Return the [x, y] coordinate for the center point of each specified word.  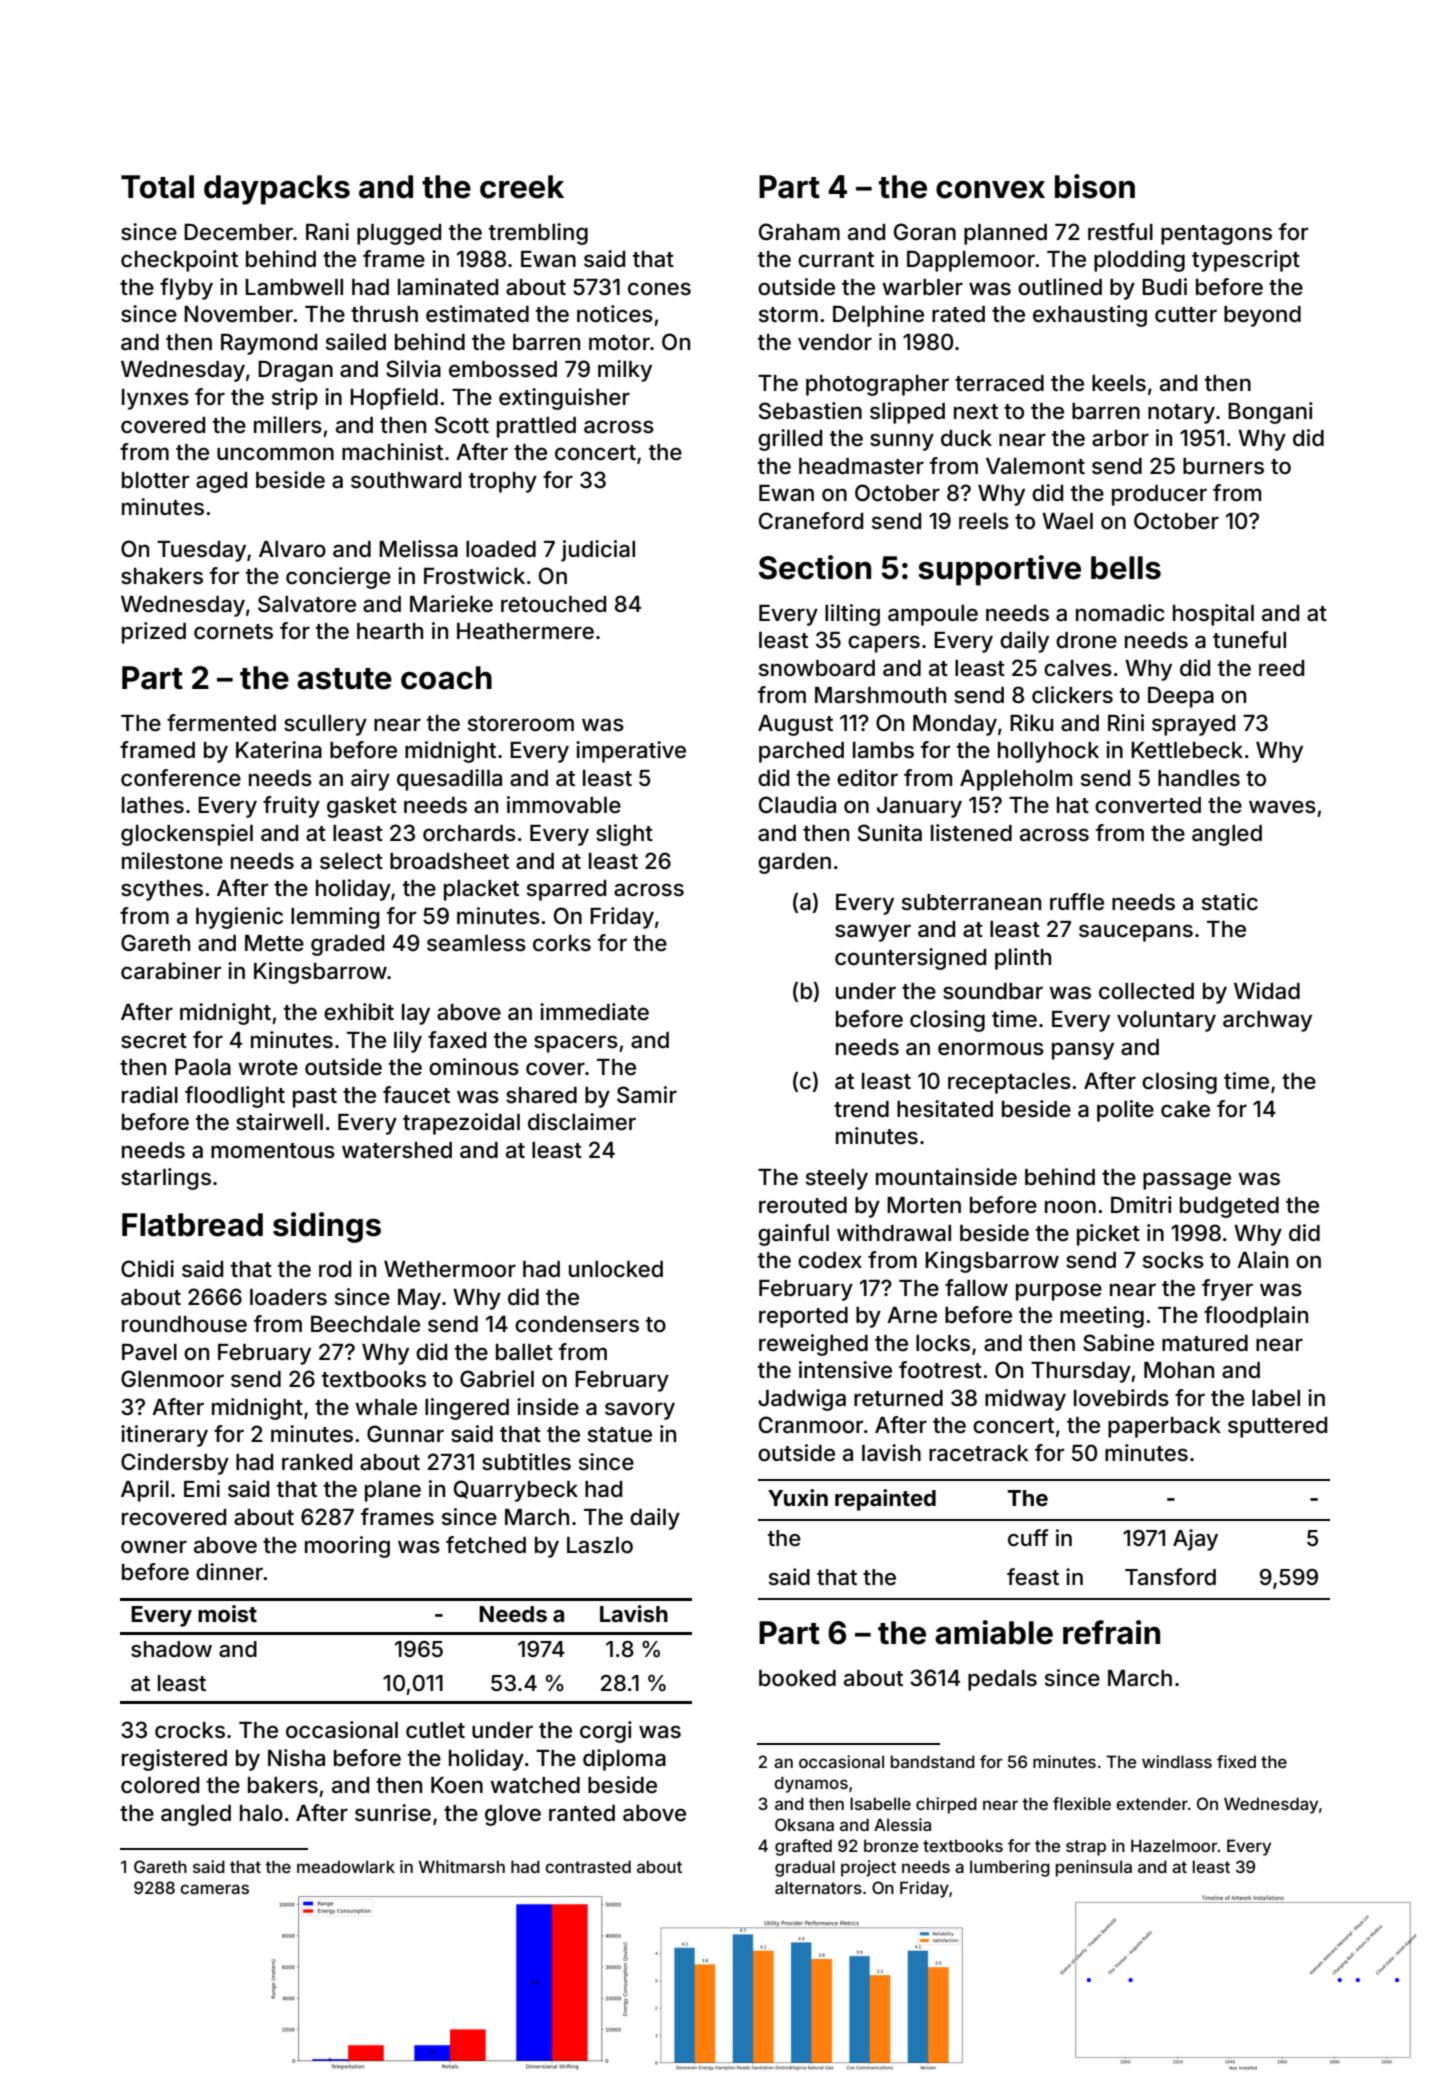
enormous [991, 1049]
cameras [214, 1889]
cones [659, 289]
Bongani [1270, 413]
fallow [976, 1288]
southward [406, 480]
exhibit [359, 1012]
